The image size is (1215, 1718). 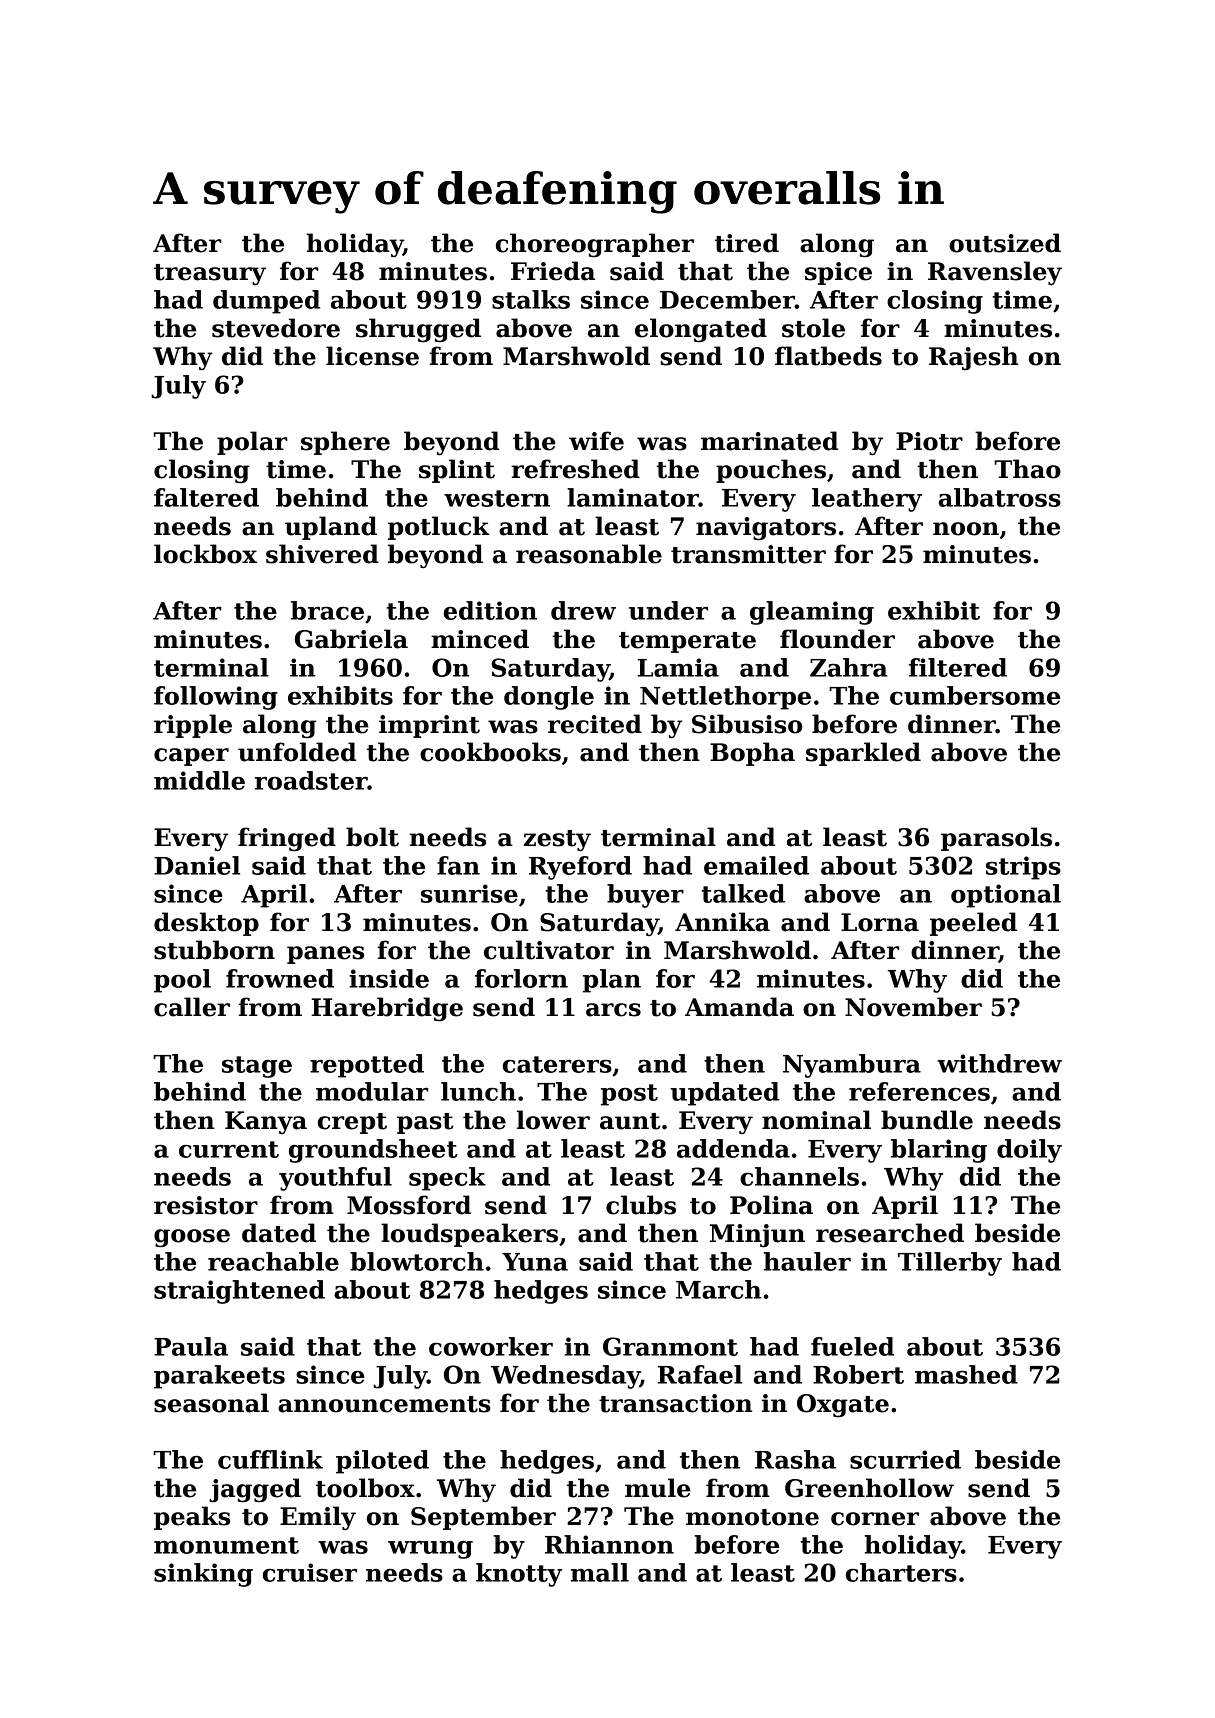 What do you see at coordinates (633, 497) in the screenshot?
I see `laminator` at bounding box center [633, 497].
